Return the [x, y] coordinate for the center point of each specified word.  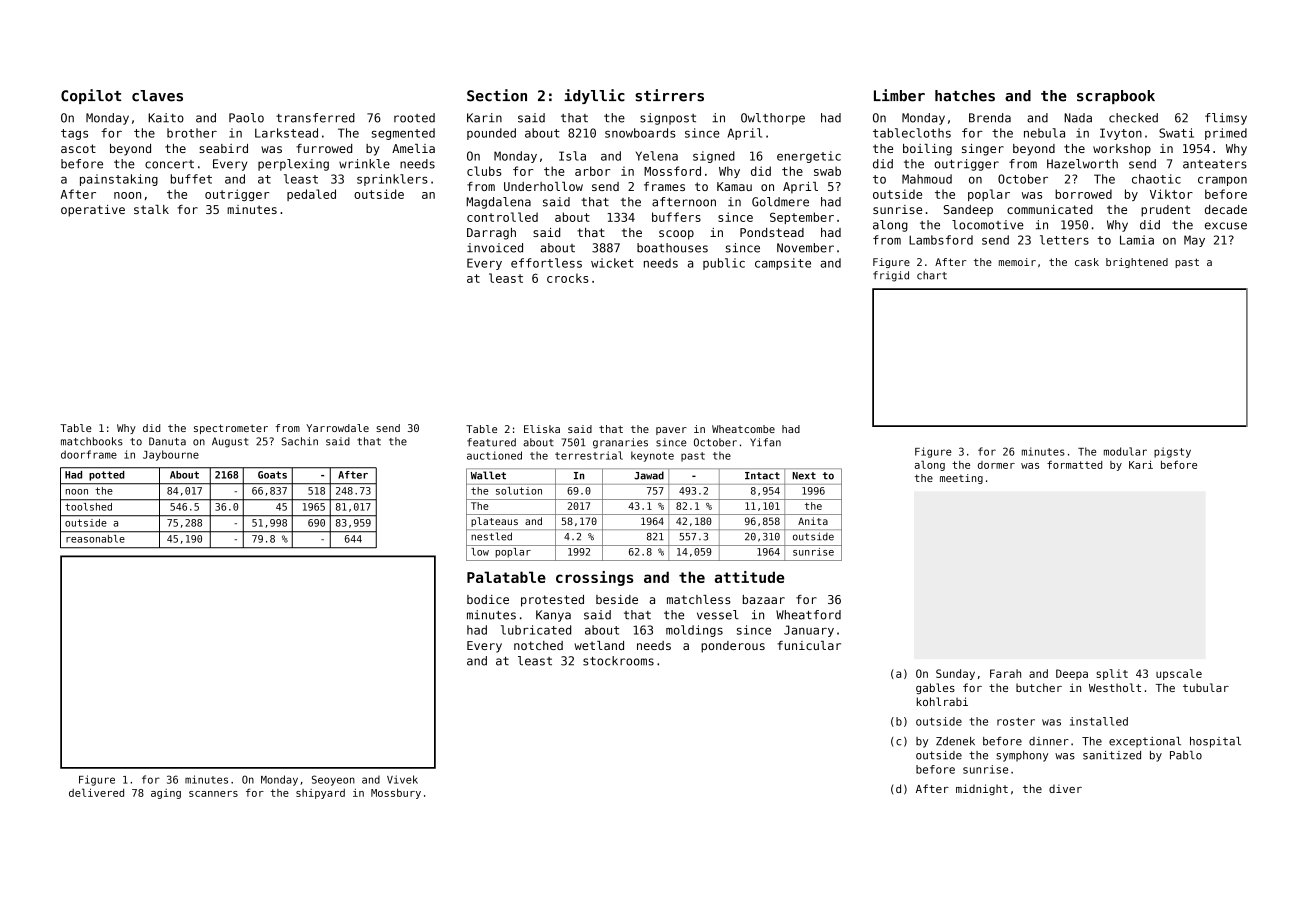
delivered [96, 792]
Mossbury [396, 794]
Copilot [91, 96]
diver [1065, 788]
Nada [1078, 118]
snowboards [640, 133]
